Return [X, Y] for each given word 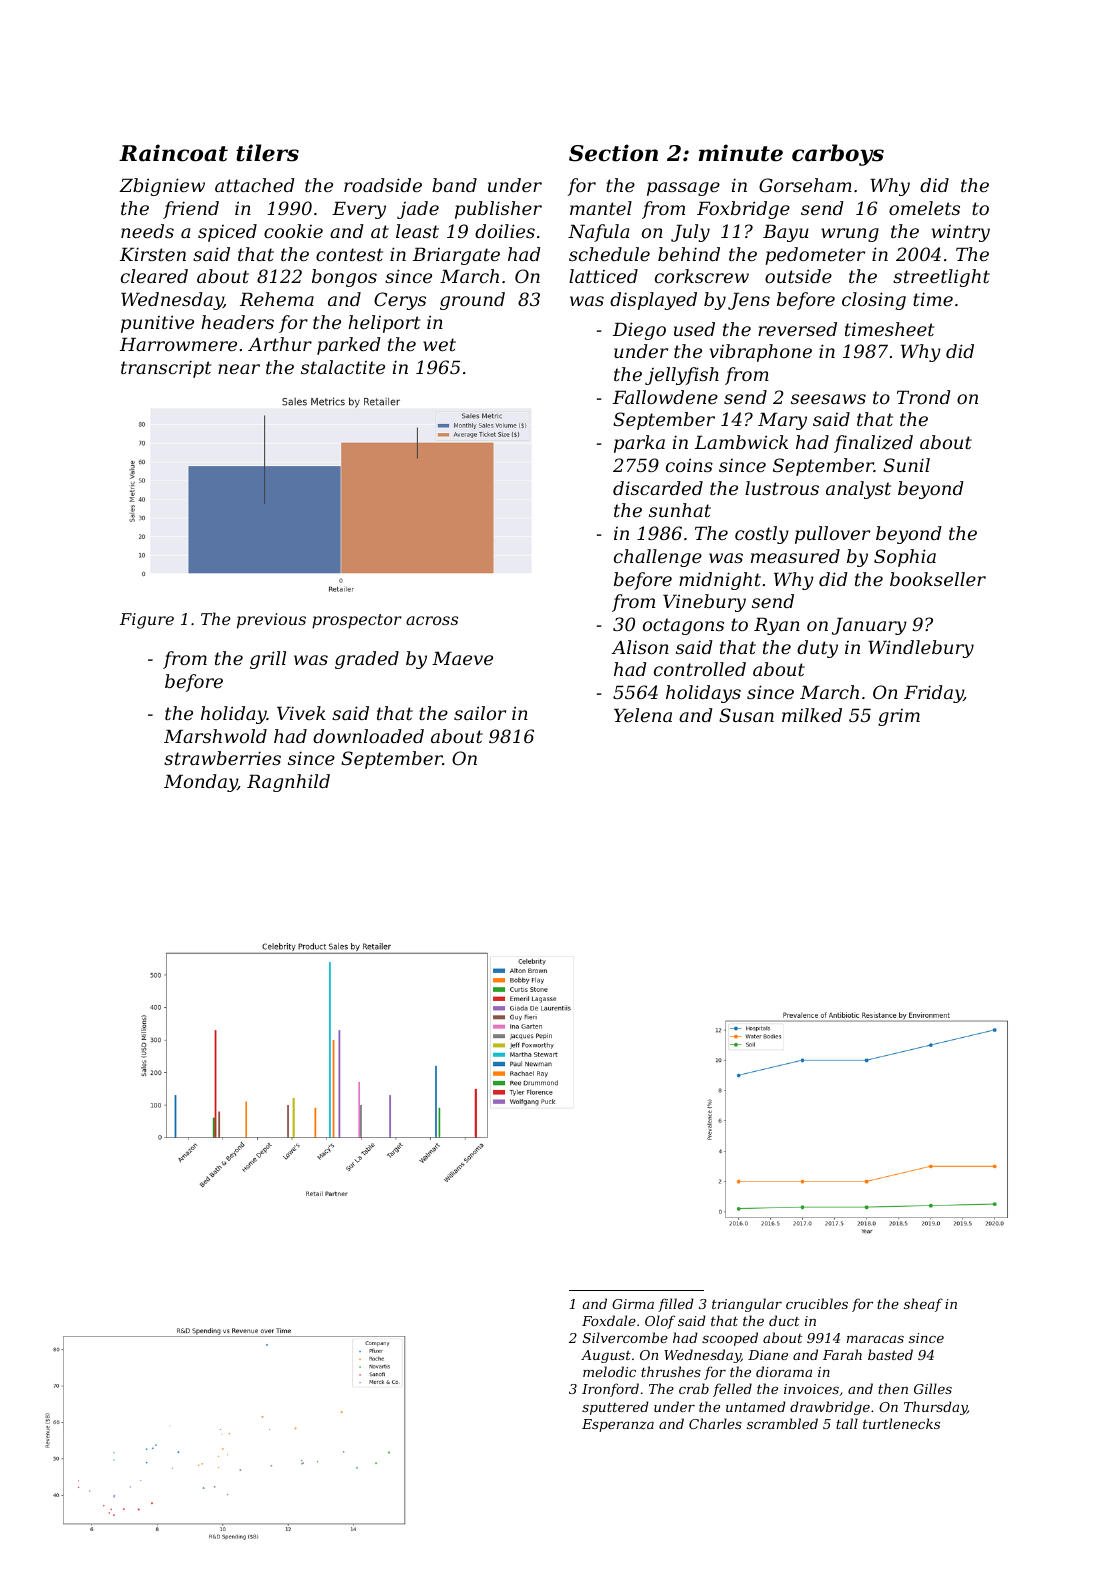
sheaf [923, 1305]
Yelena [643, 715]
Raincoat [173, 153]
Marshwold [215, 736]
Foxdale [609, 1320]
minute [741, 153]
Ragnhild [288, 783]
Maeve [462, 658]
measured [795, 556]
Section [613, 153]
